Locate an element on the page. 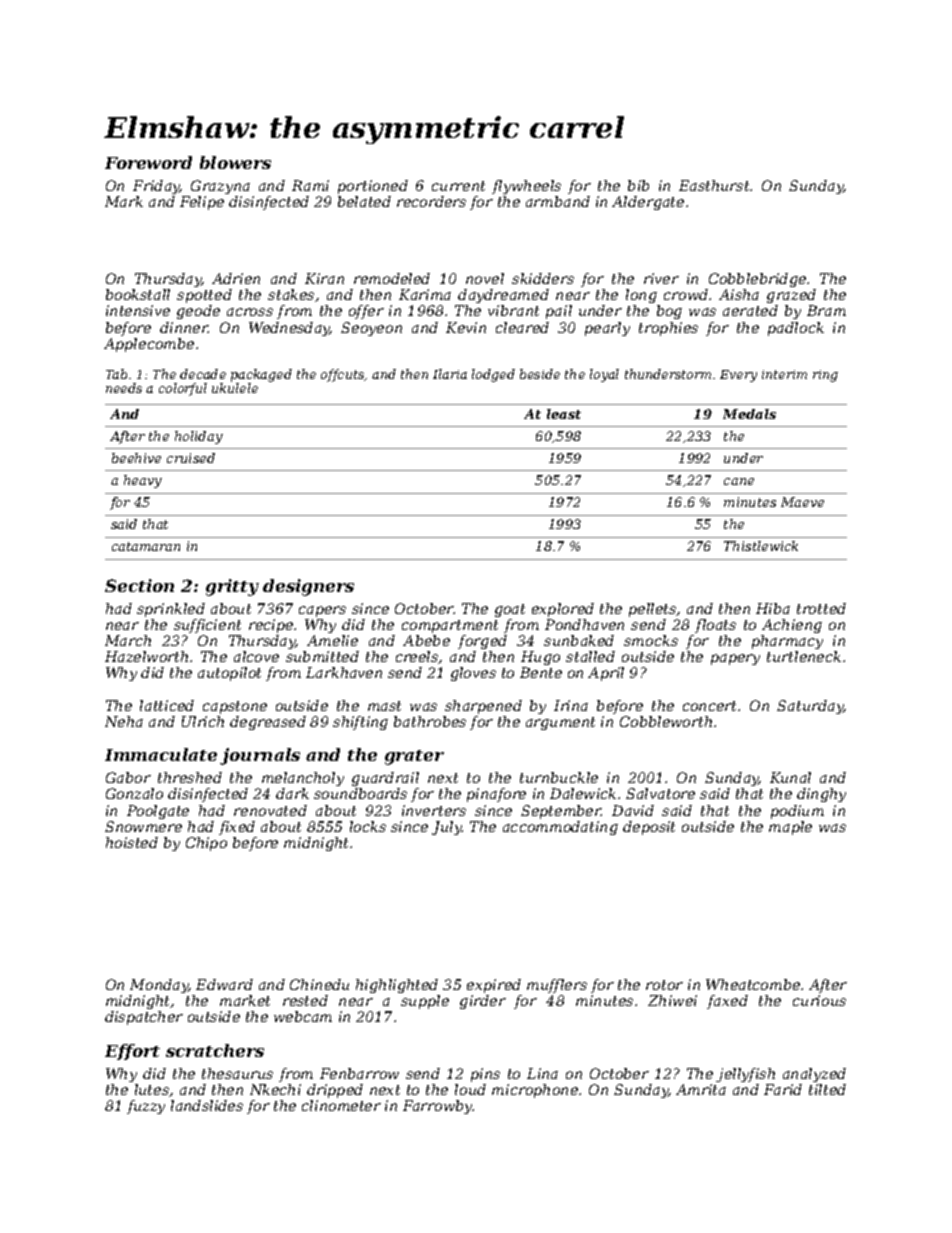  accommodating is located at coordinates (560, 828).
